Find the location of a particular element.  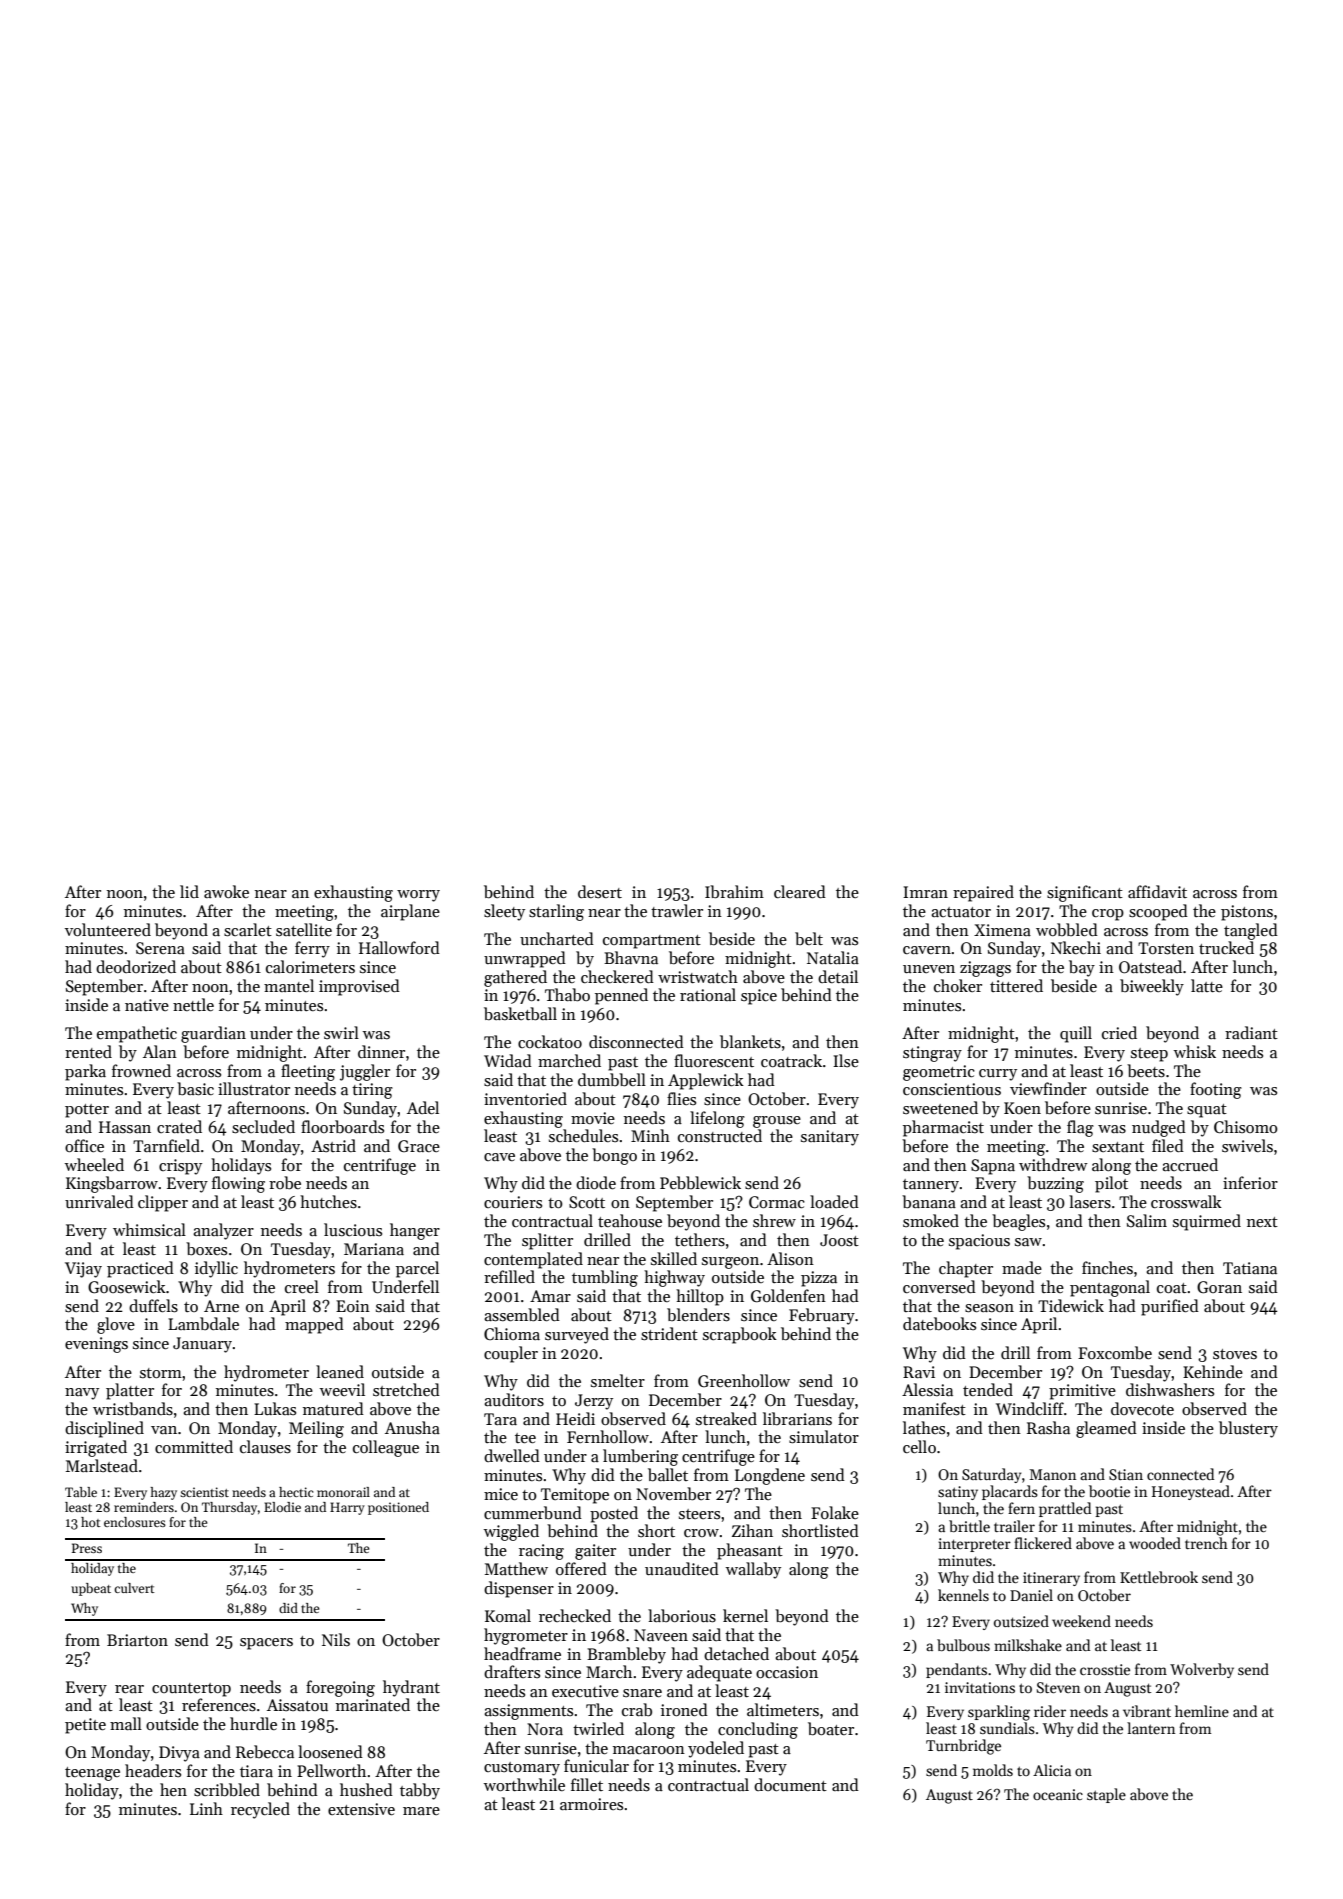

committed is located at coordinates (194, 1446).
